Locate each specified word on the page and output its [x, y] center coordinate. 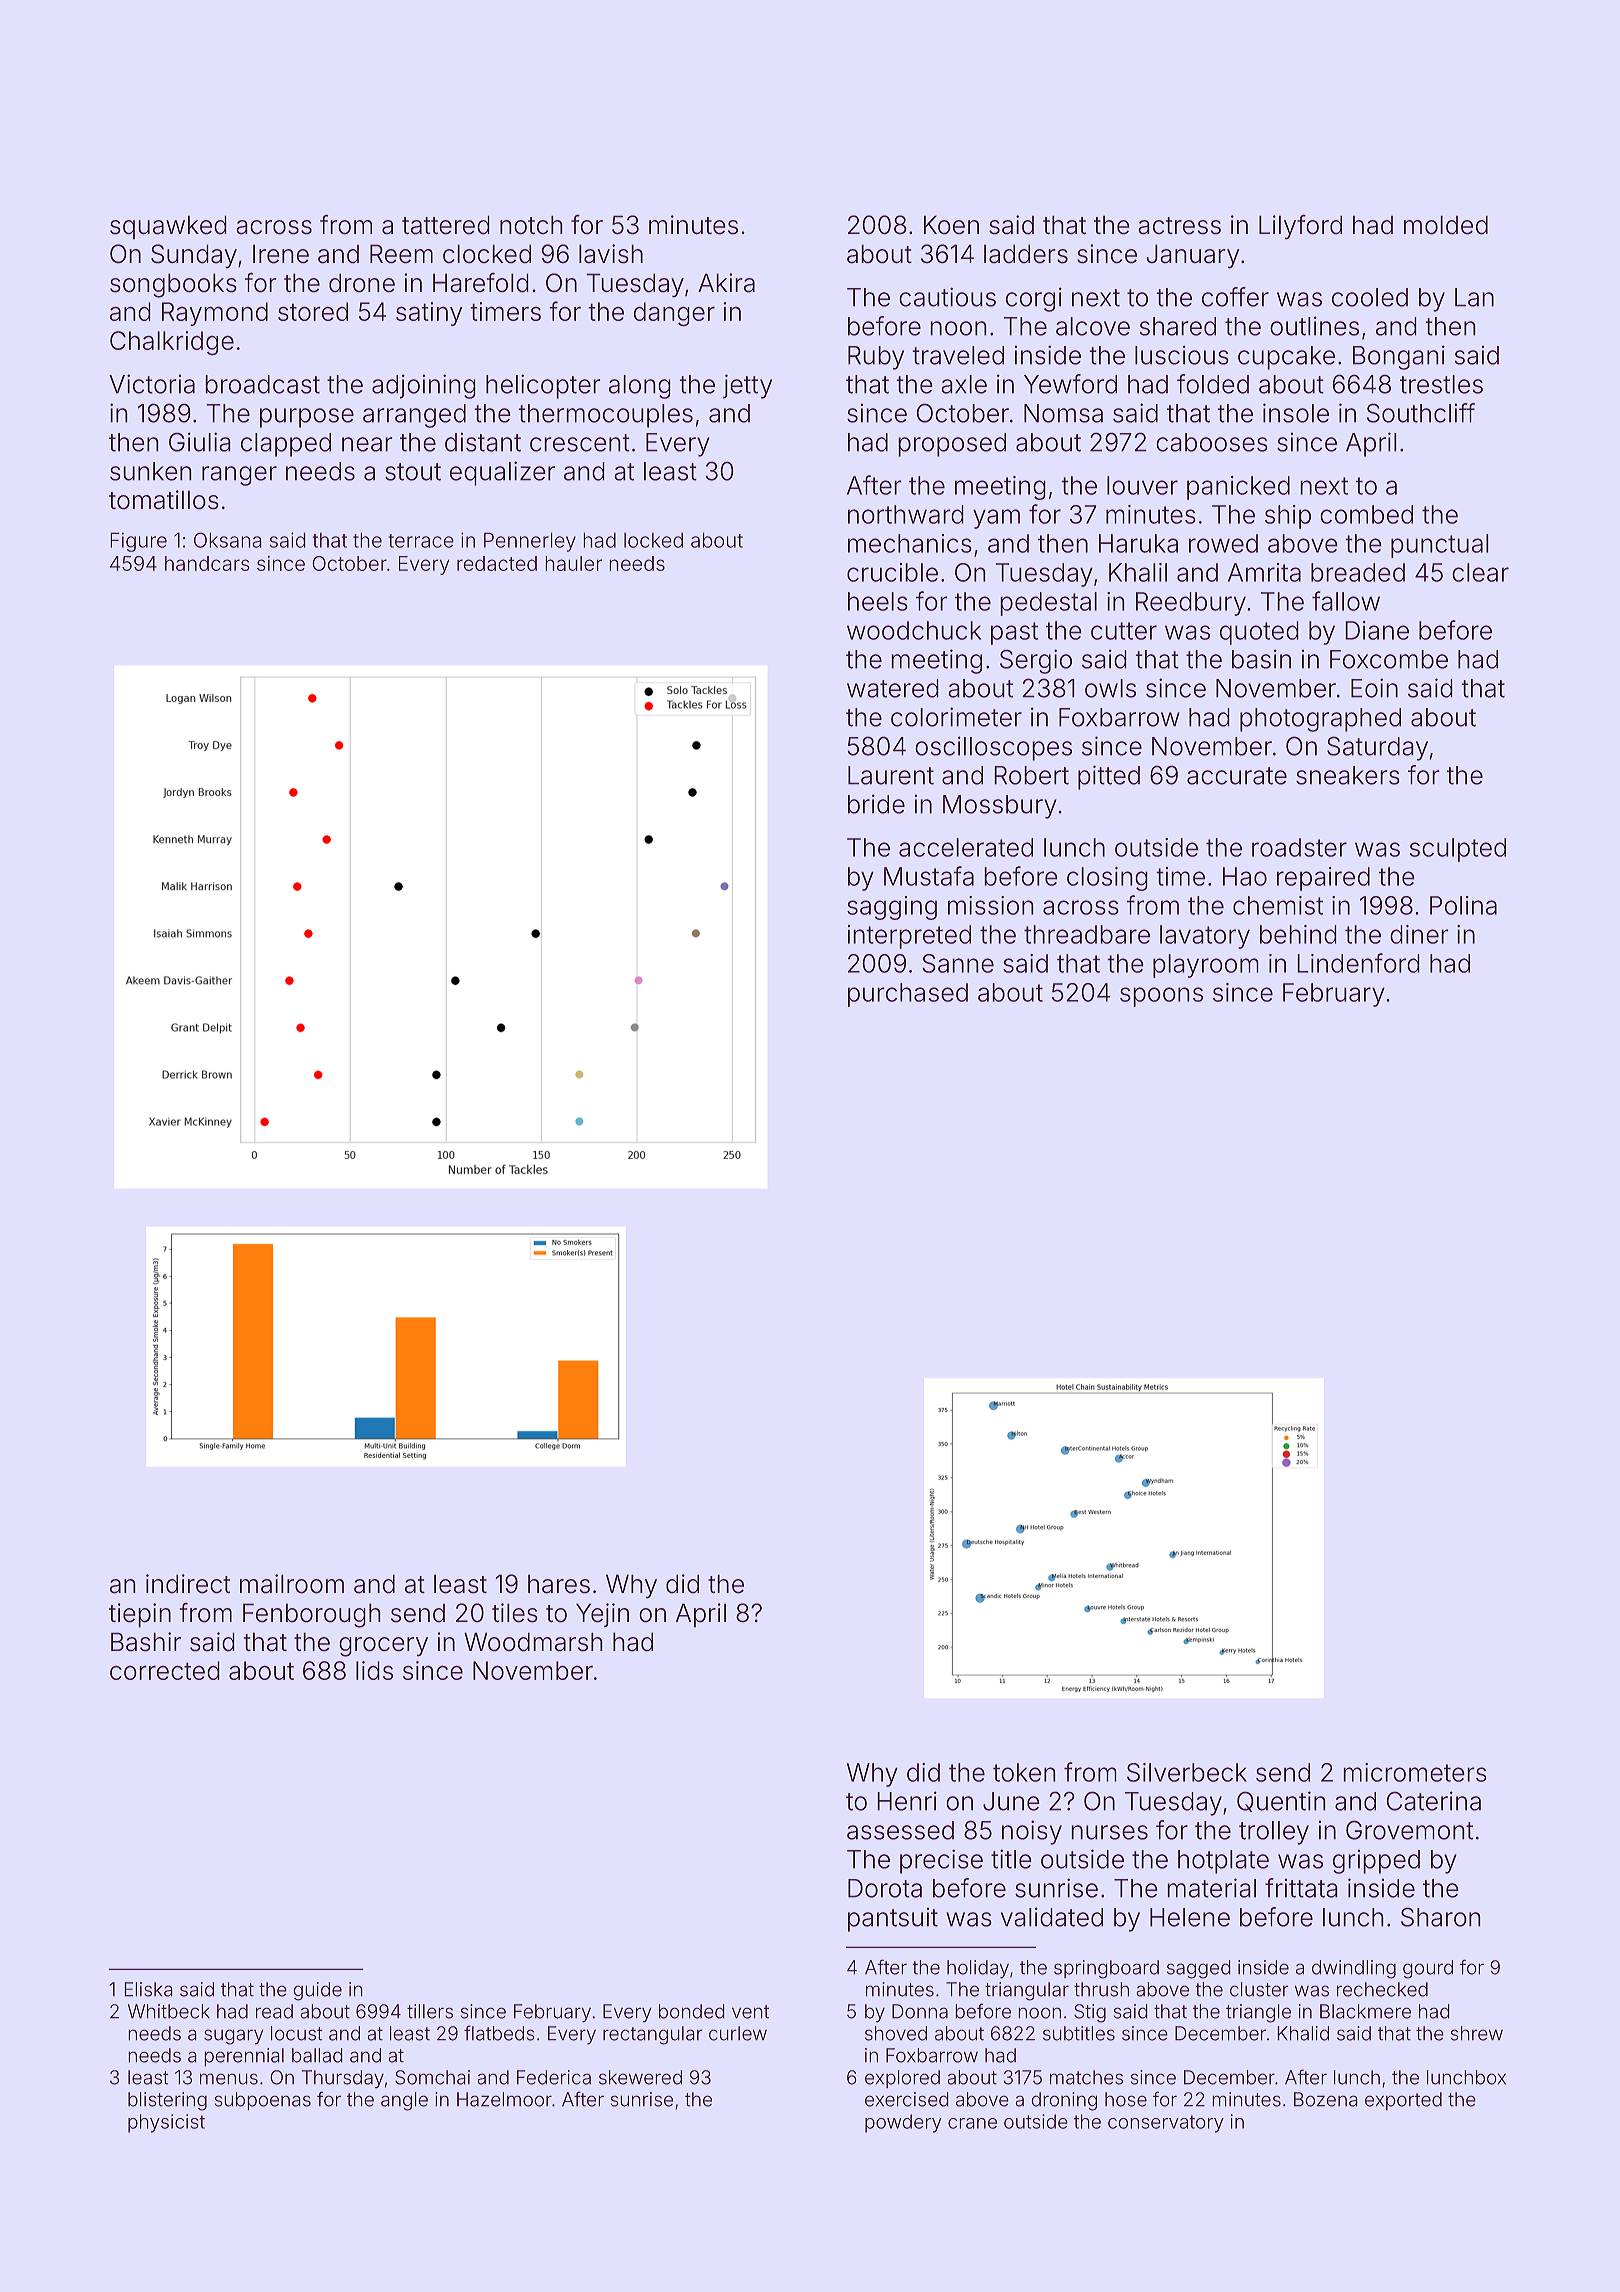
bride [876, 804]
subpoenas [263, 2101]
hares [559, 1584]
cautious [947, 297]
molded [1446, 225]
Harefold [481, 283]
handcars [207, 563]
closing [1107, 879]
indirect [188, 1584]
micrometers [1415, 1772]
